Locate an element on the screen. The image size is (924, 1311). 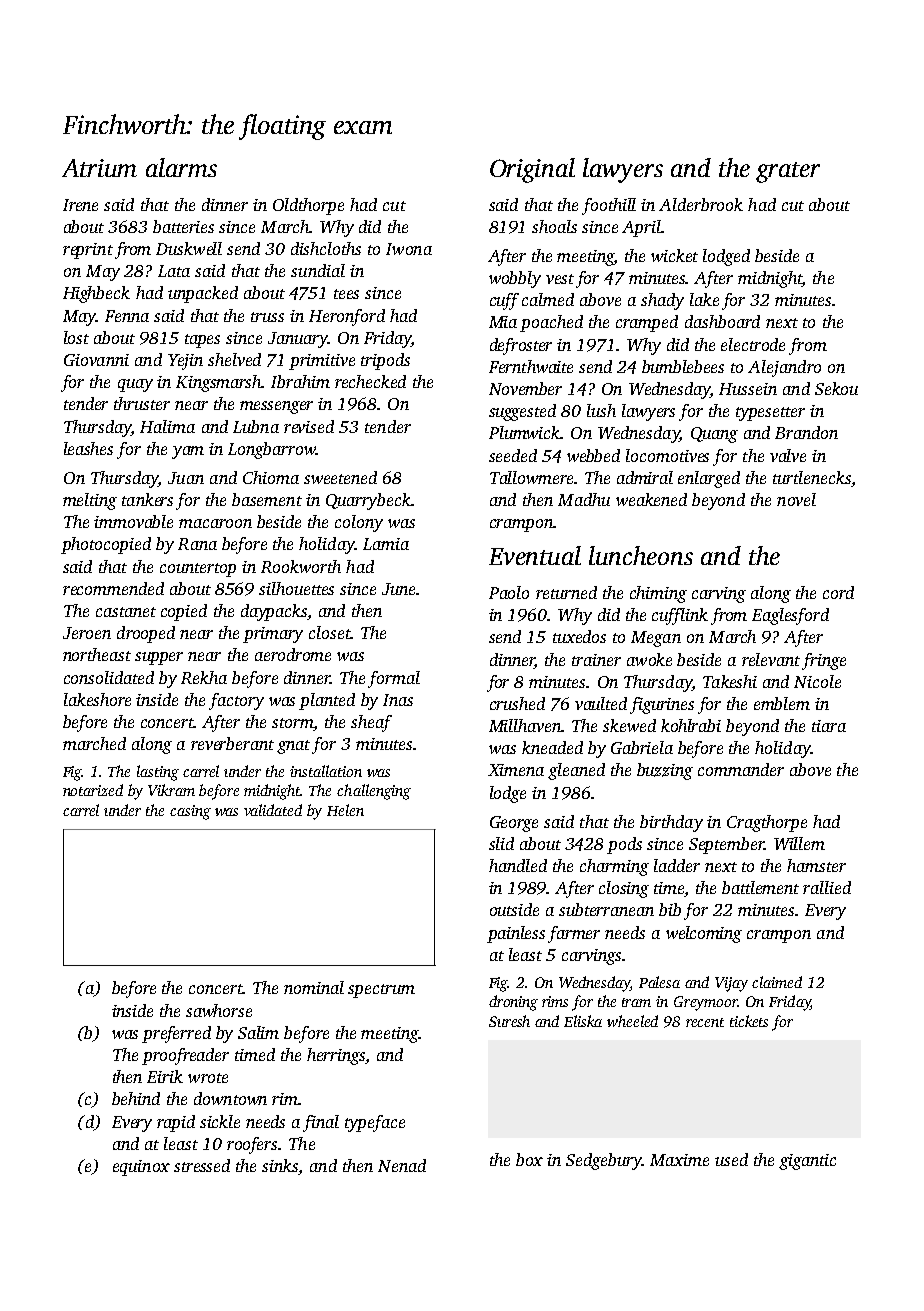
alarms is located at coordinates (181, 167).
